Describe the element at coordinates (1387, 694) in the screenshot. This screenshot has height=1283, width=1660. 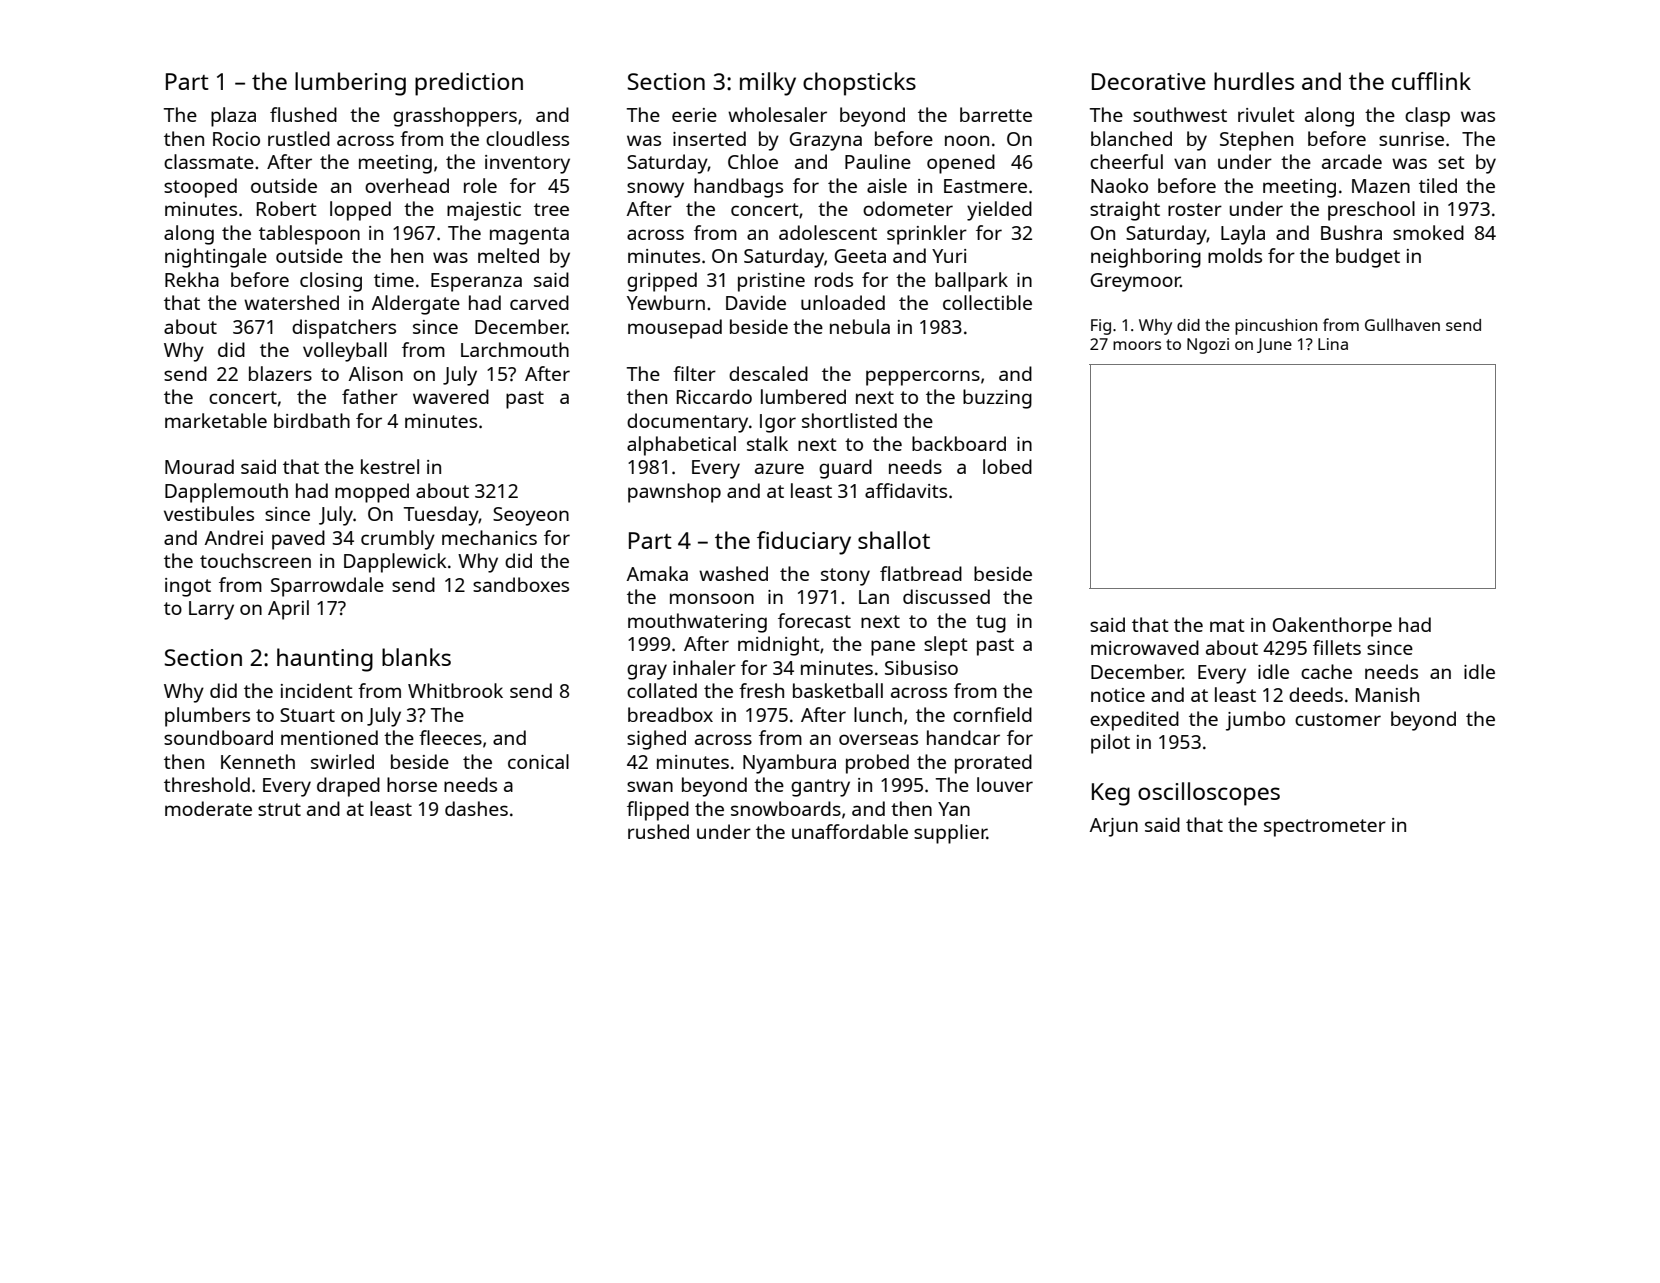
I see `Manish` at that location.
